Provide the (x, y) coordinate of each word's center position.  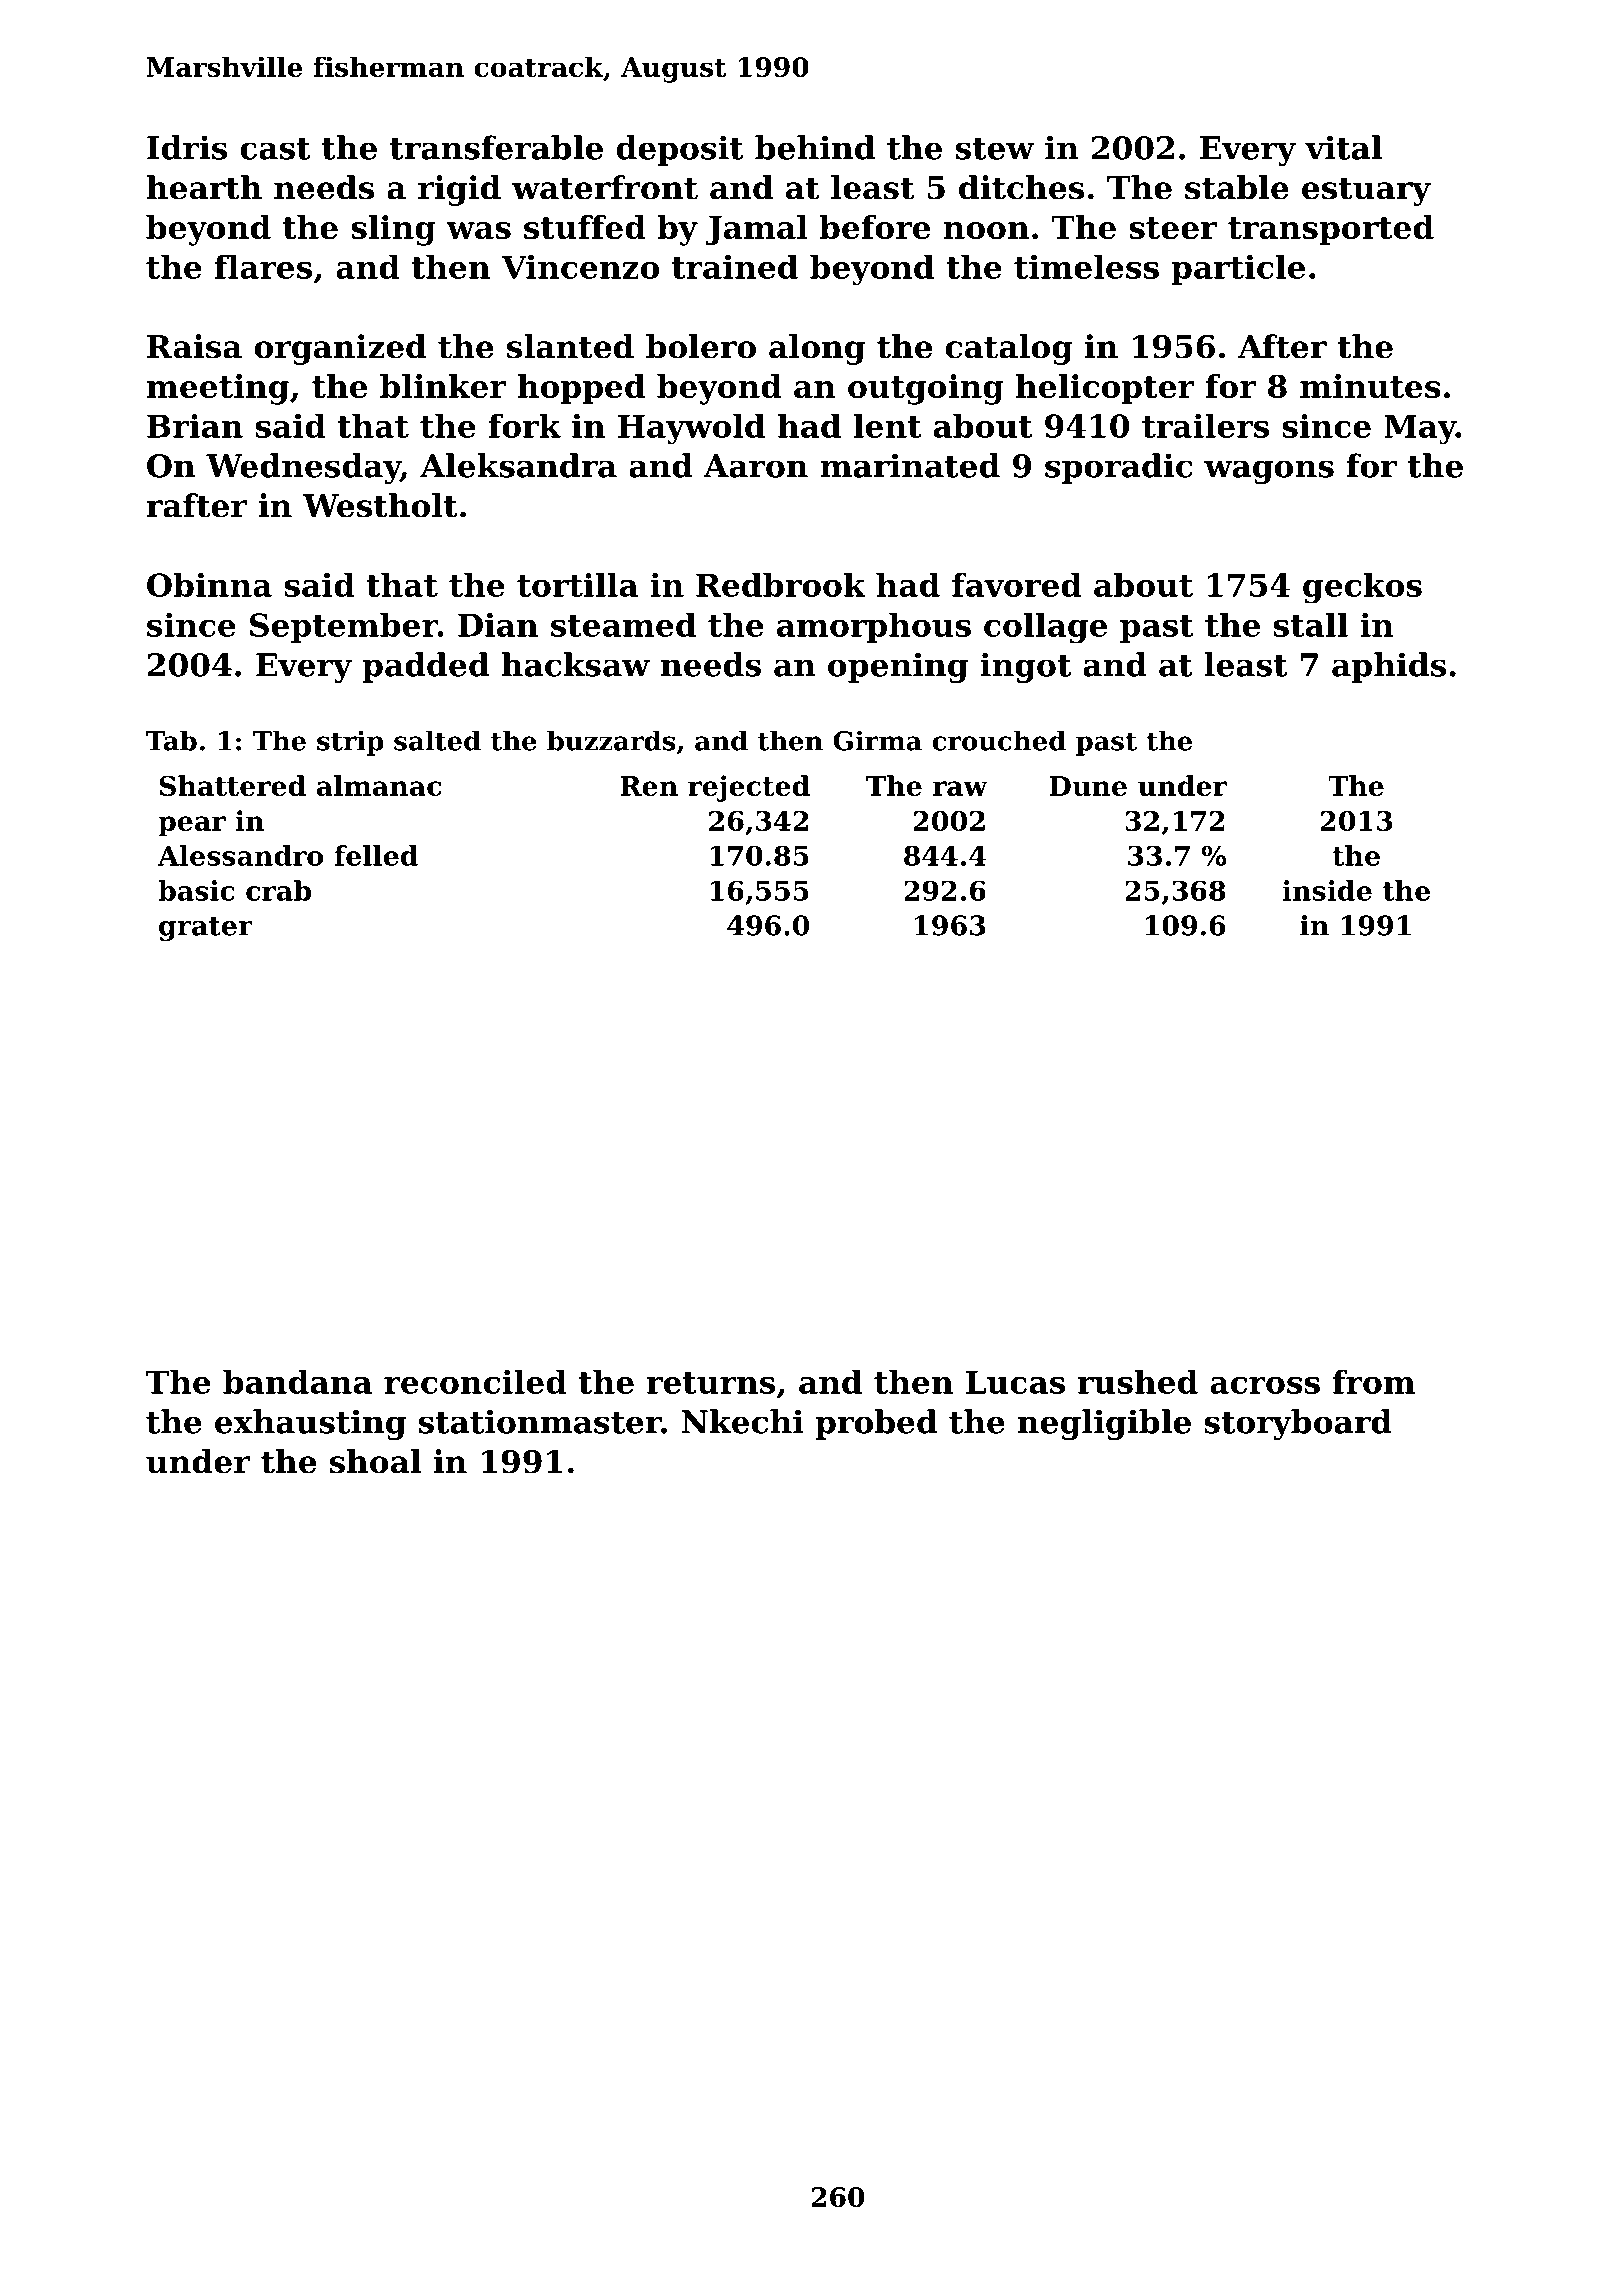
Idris (187, 147)
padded (425, 667)
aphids (1389, 667)
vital (1343, 147)
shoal (375, 1461)
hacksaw (575, 664)
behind (815, 147)
